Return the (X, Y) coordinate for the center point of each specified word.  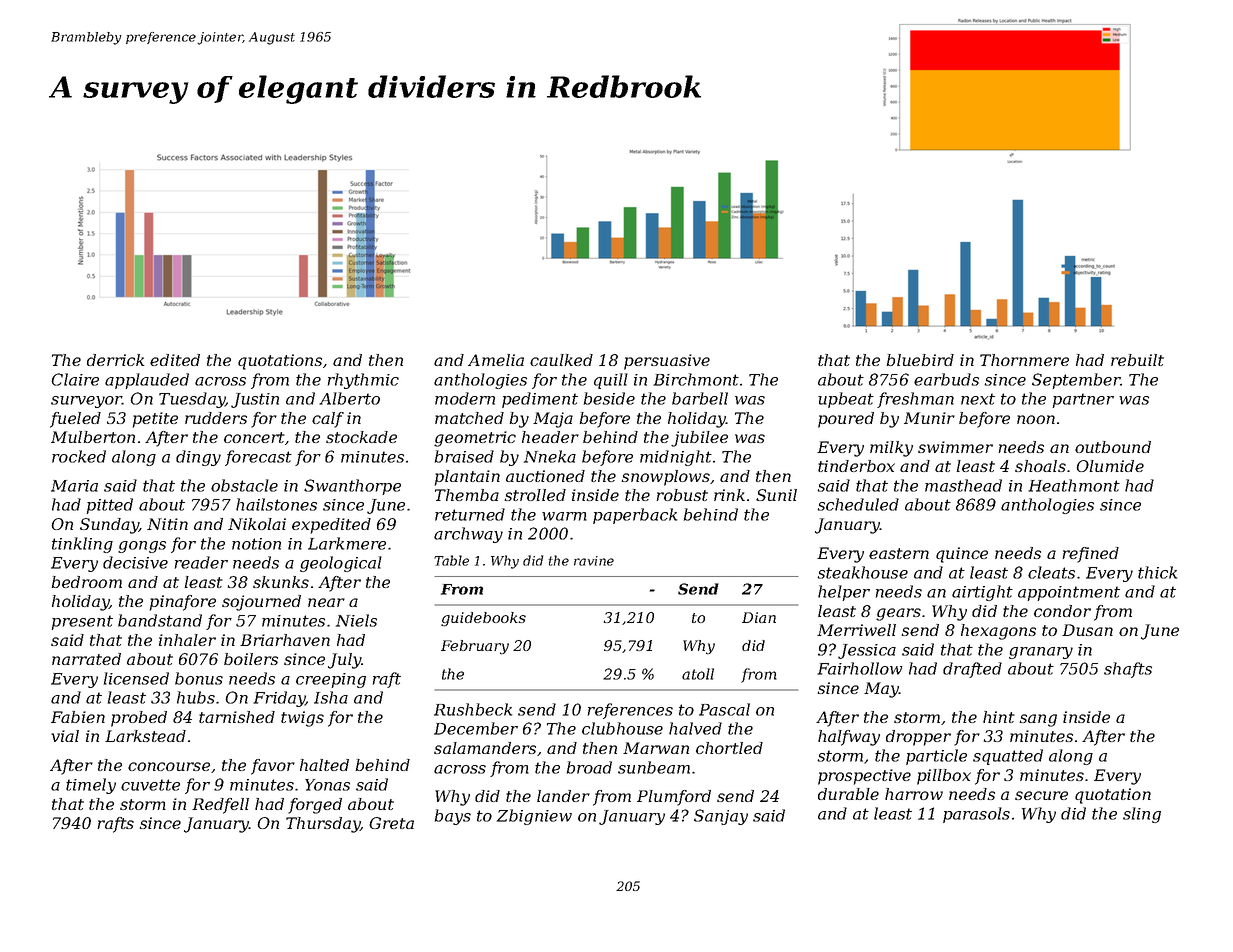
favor (273, 767)
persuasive (667, 362)
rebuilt (1137, 360)
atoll (698, 674)
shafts (1128, 670)
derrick (115, 360)
